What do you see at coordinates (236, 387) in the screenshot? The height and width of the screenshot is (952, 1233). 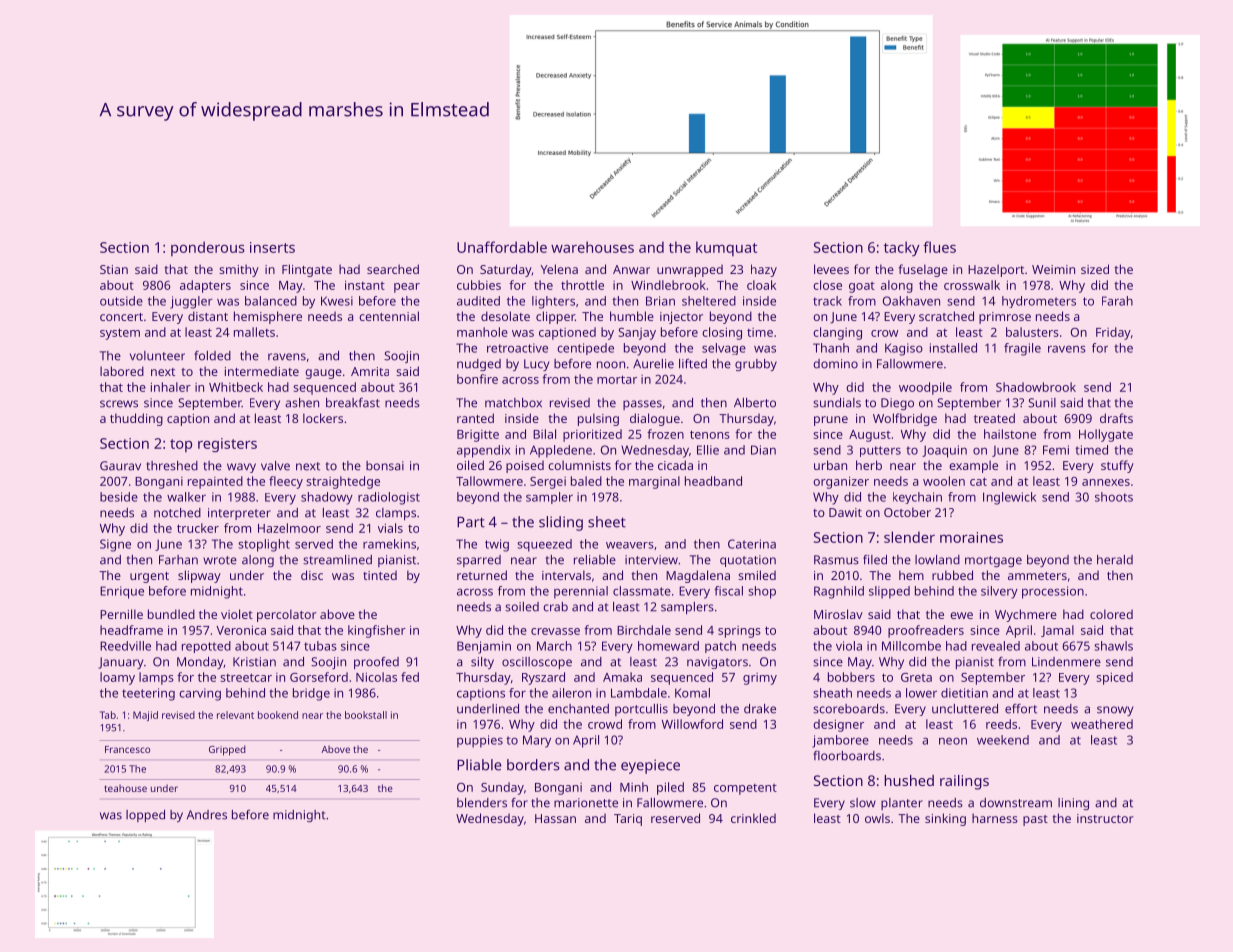 I see `Whitbeck` at bounding box center [236, 387].
